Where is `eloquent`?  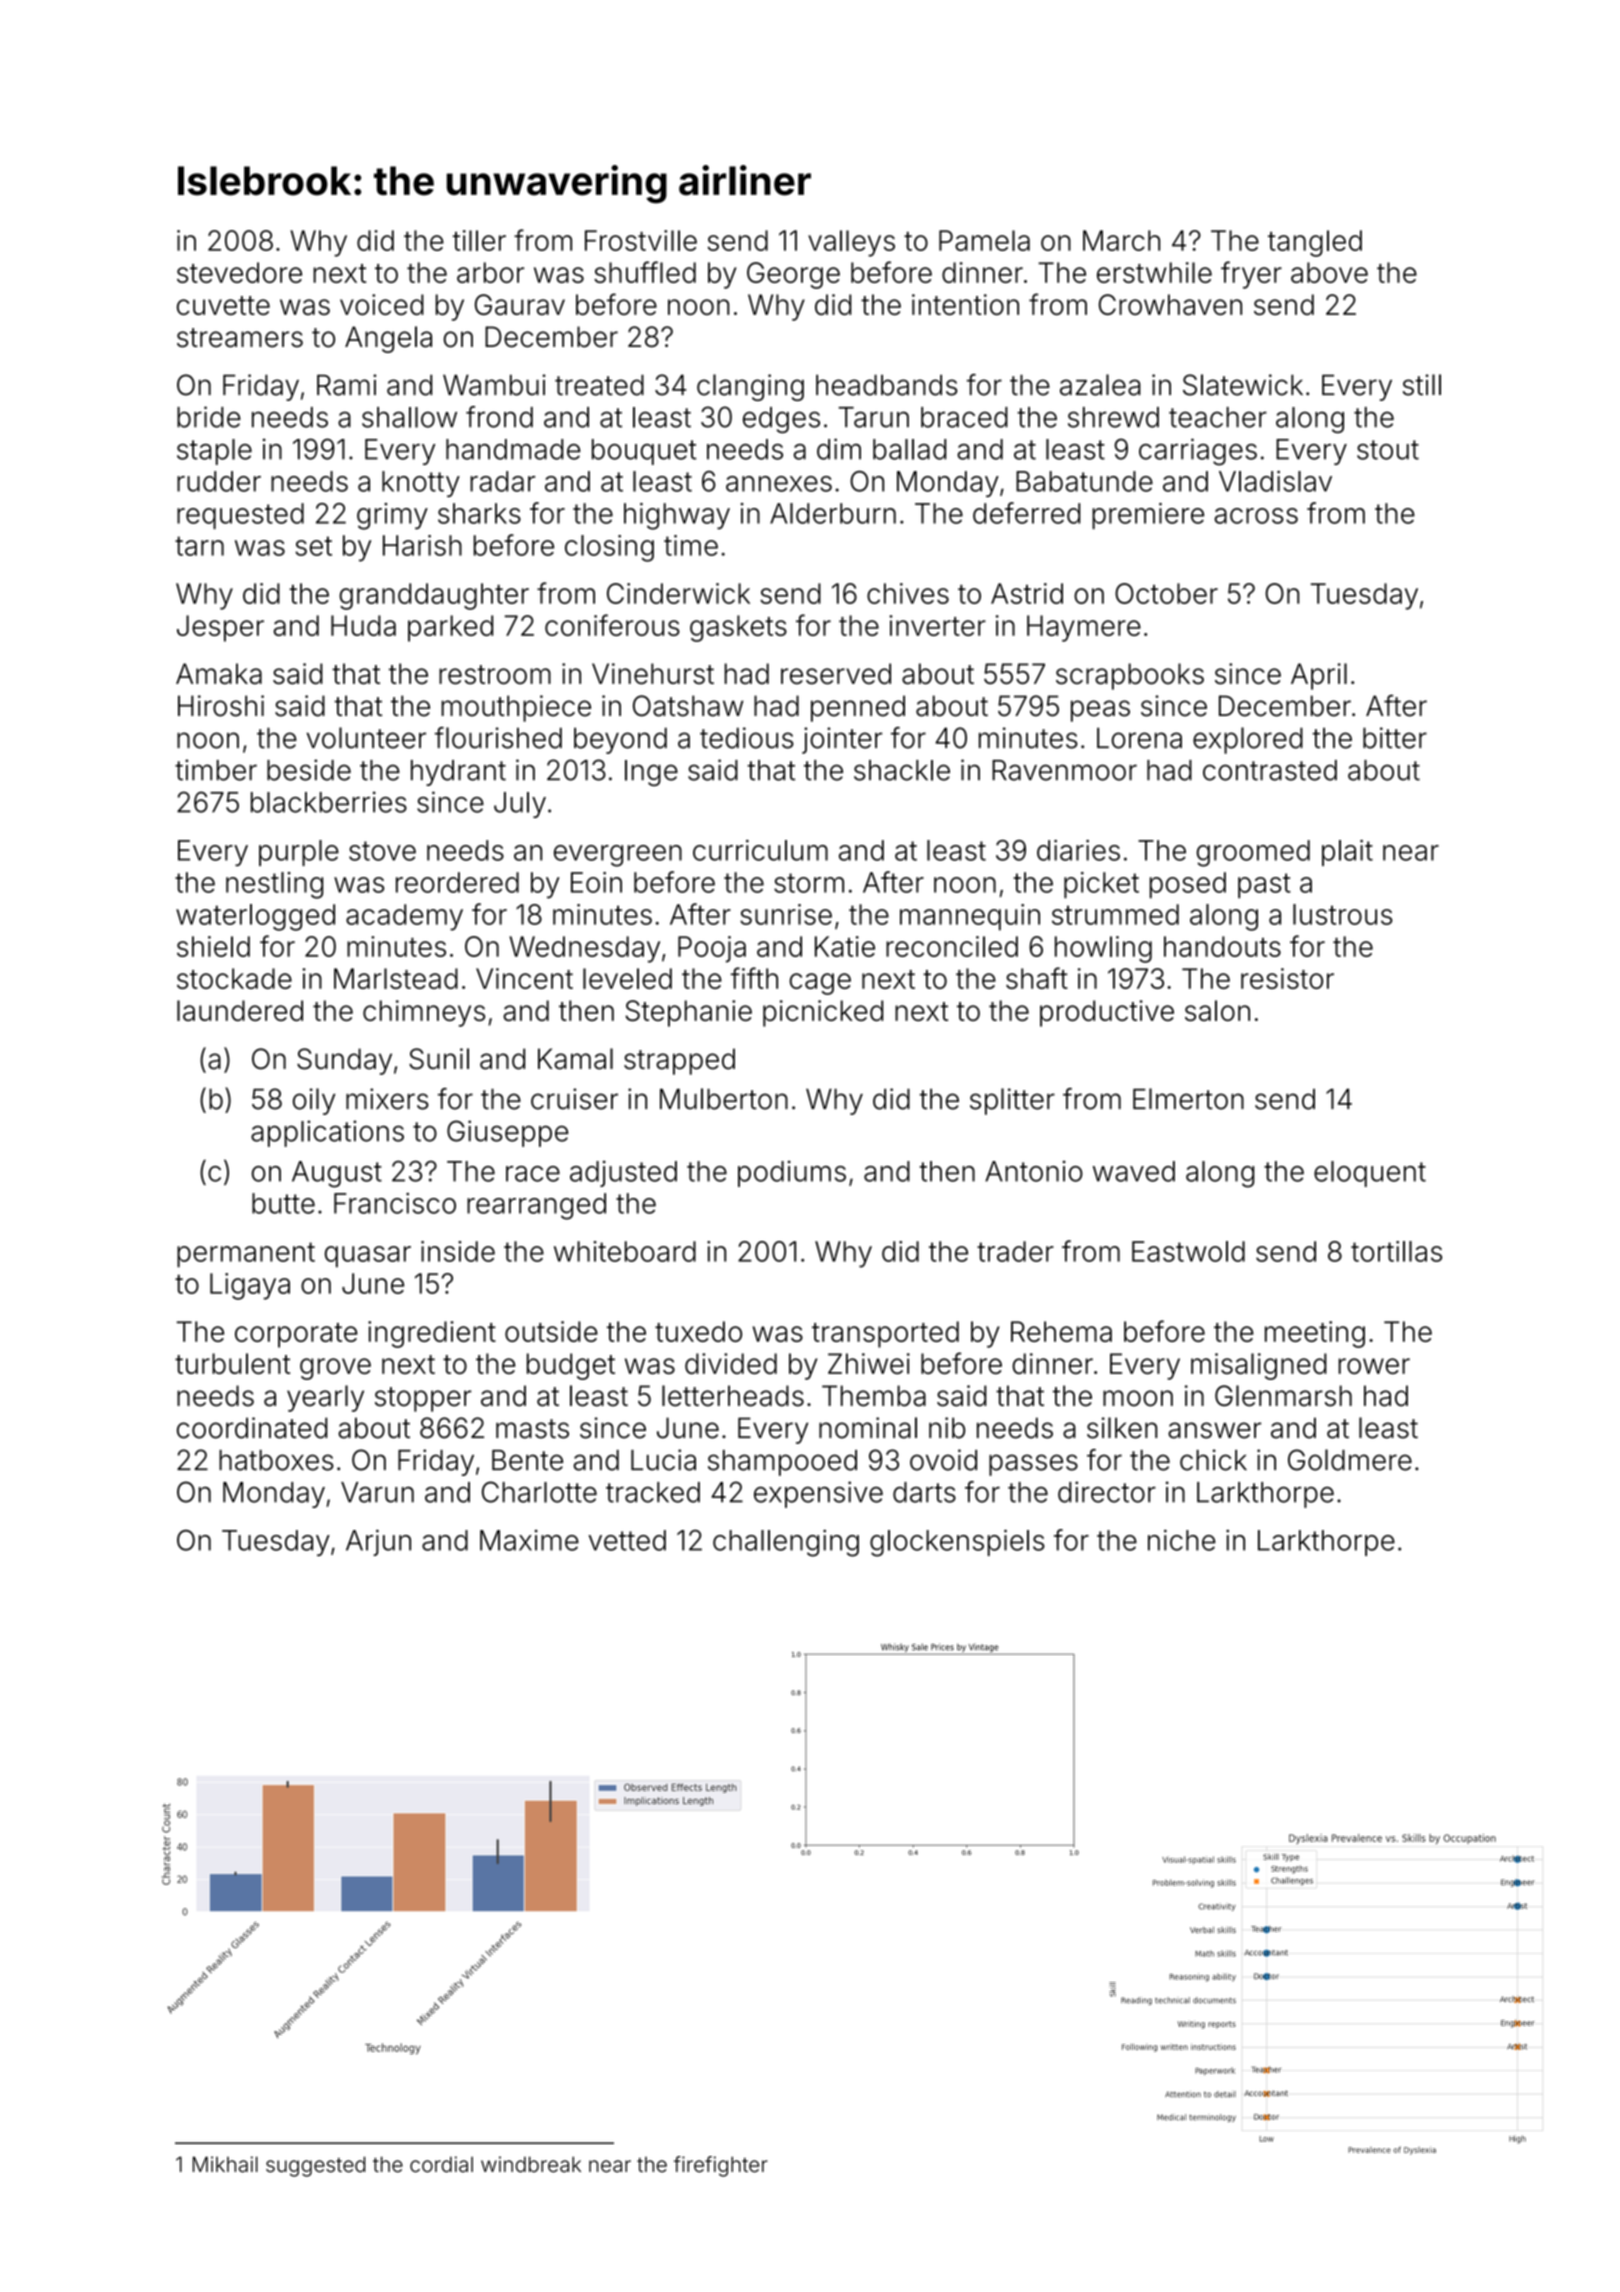 eloquent is located at coordinates (1370, 1174).
